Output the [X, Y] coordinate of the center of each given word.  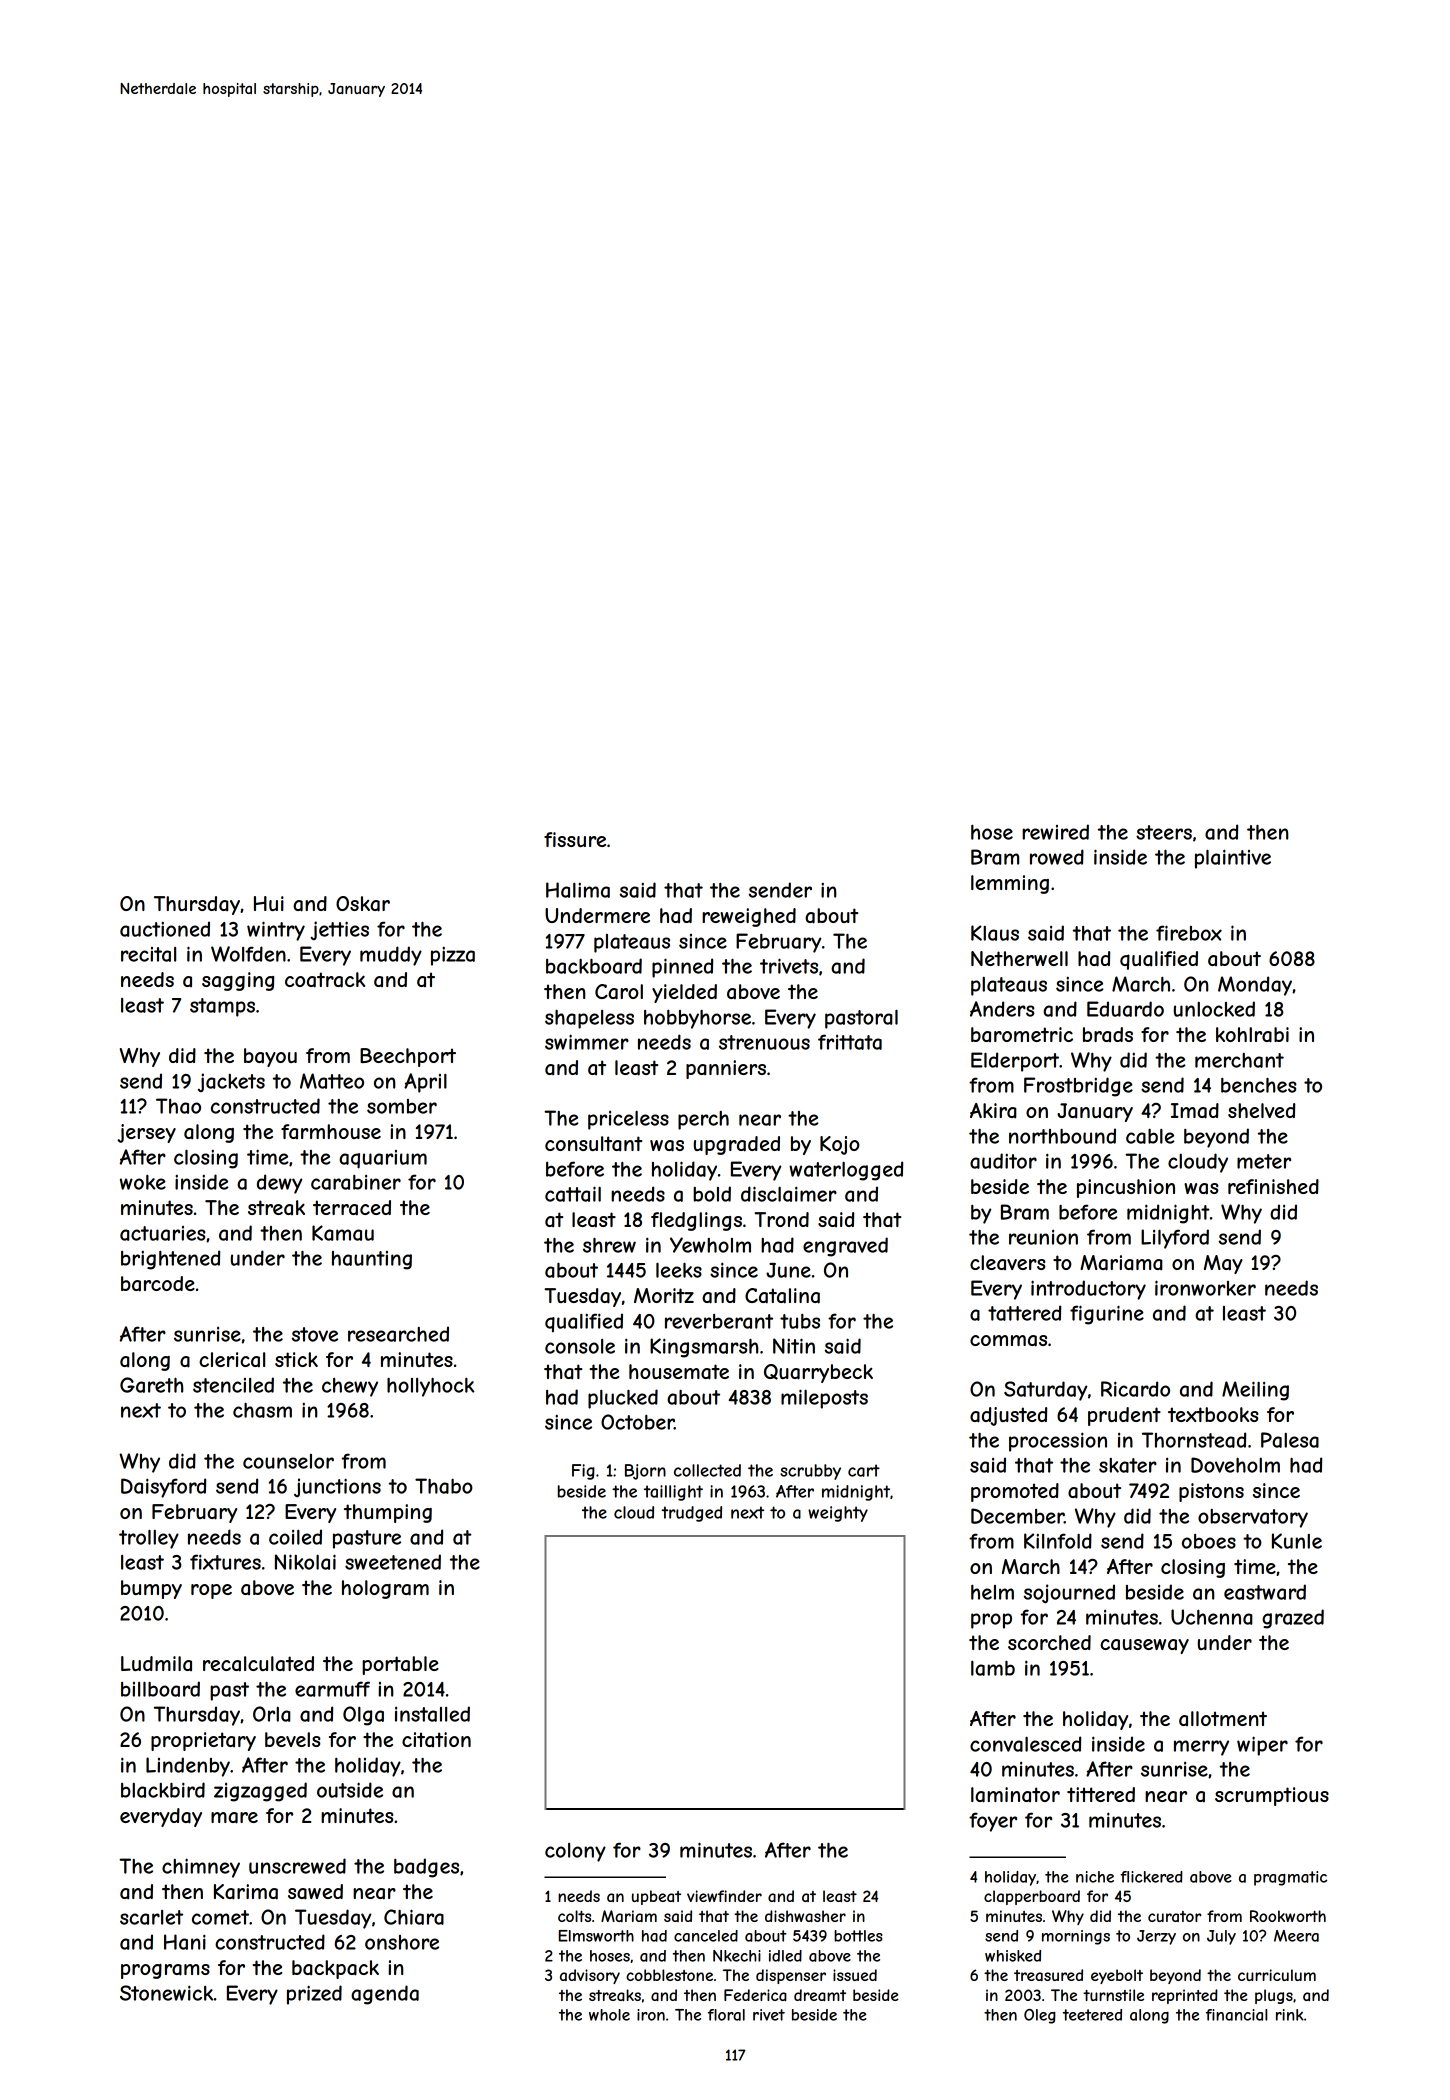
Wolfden [248, 954]
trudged [691, 1514]
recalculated [258, 1664]
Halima [578, 890]
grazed [1293, 1619]
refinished [1273, 1186]
